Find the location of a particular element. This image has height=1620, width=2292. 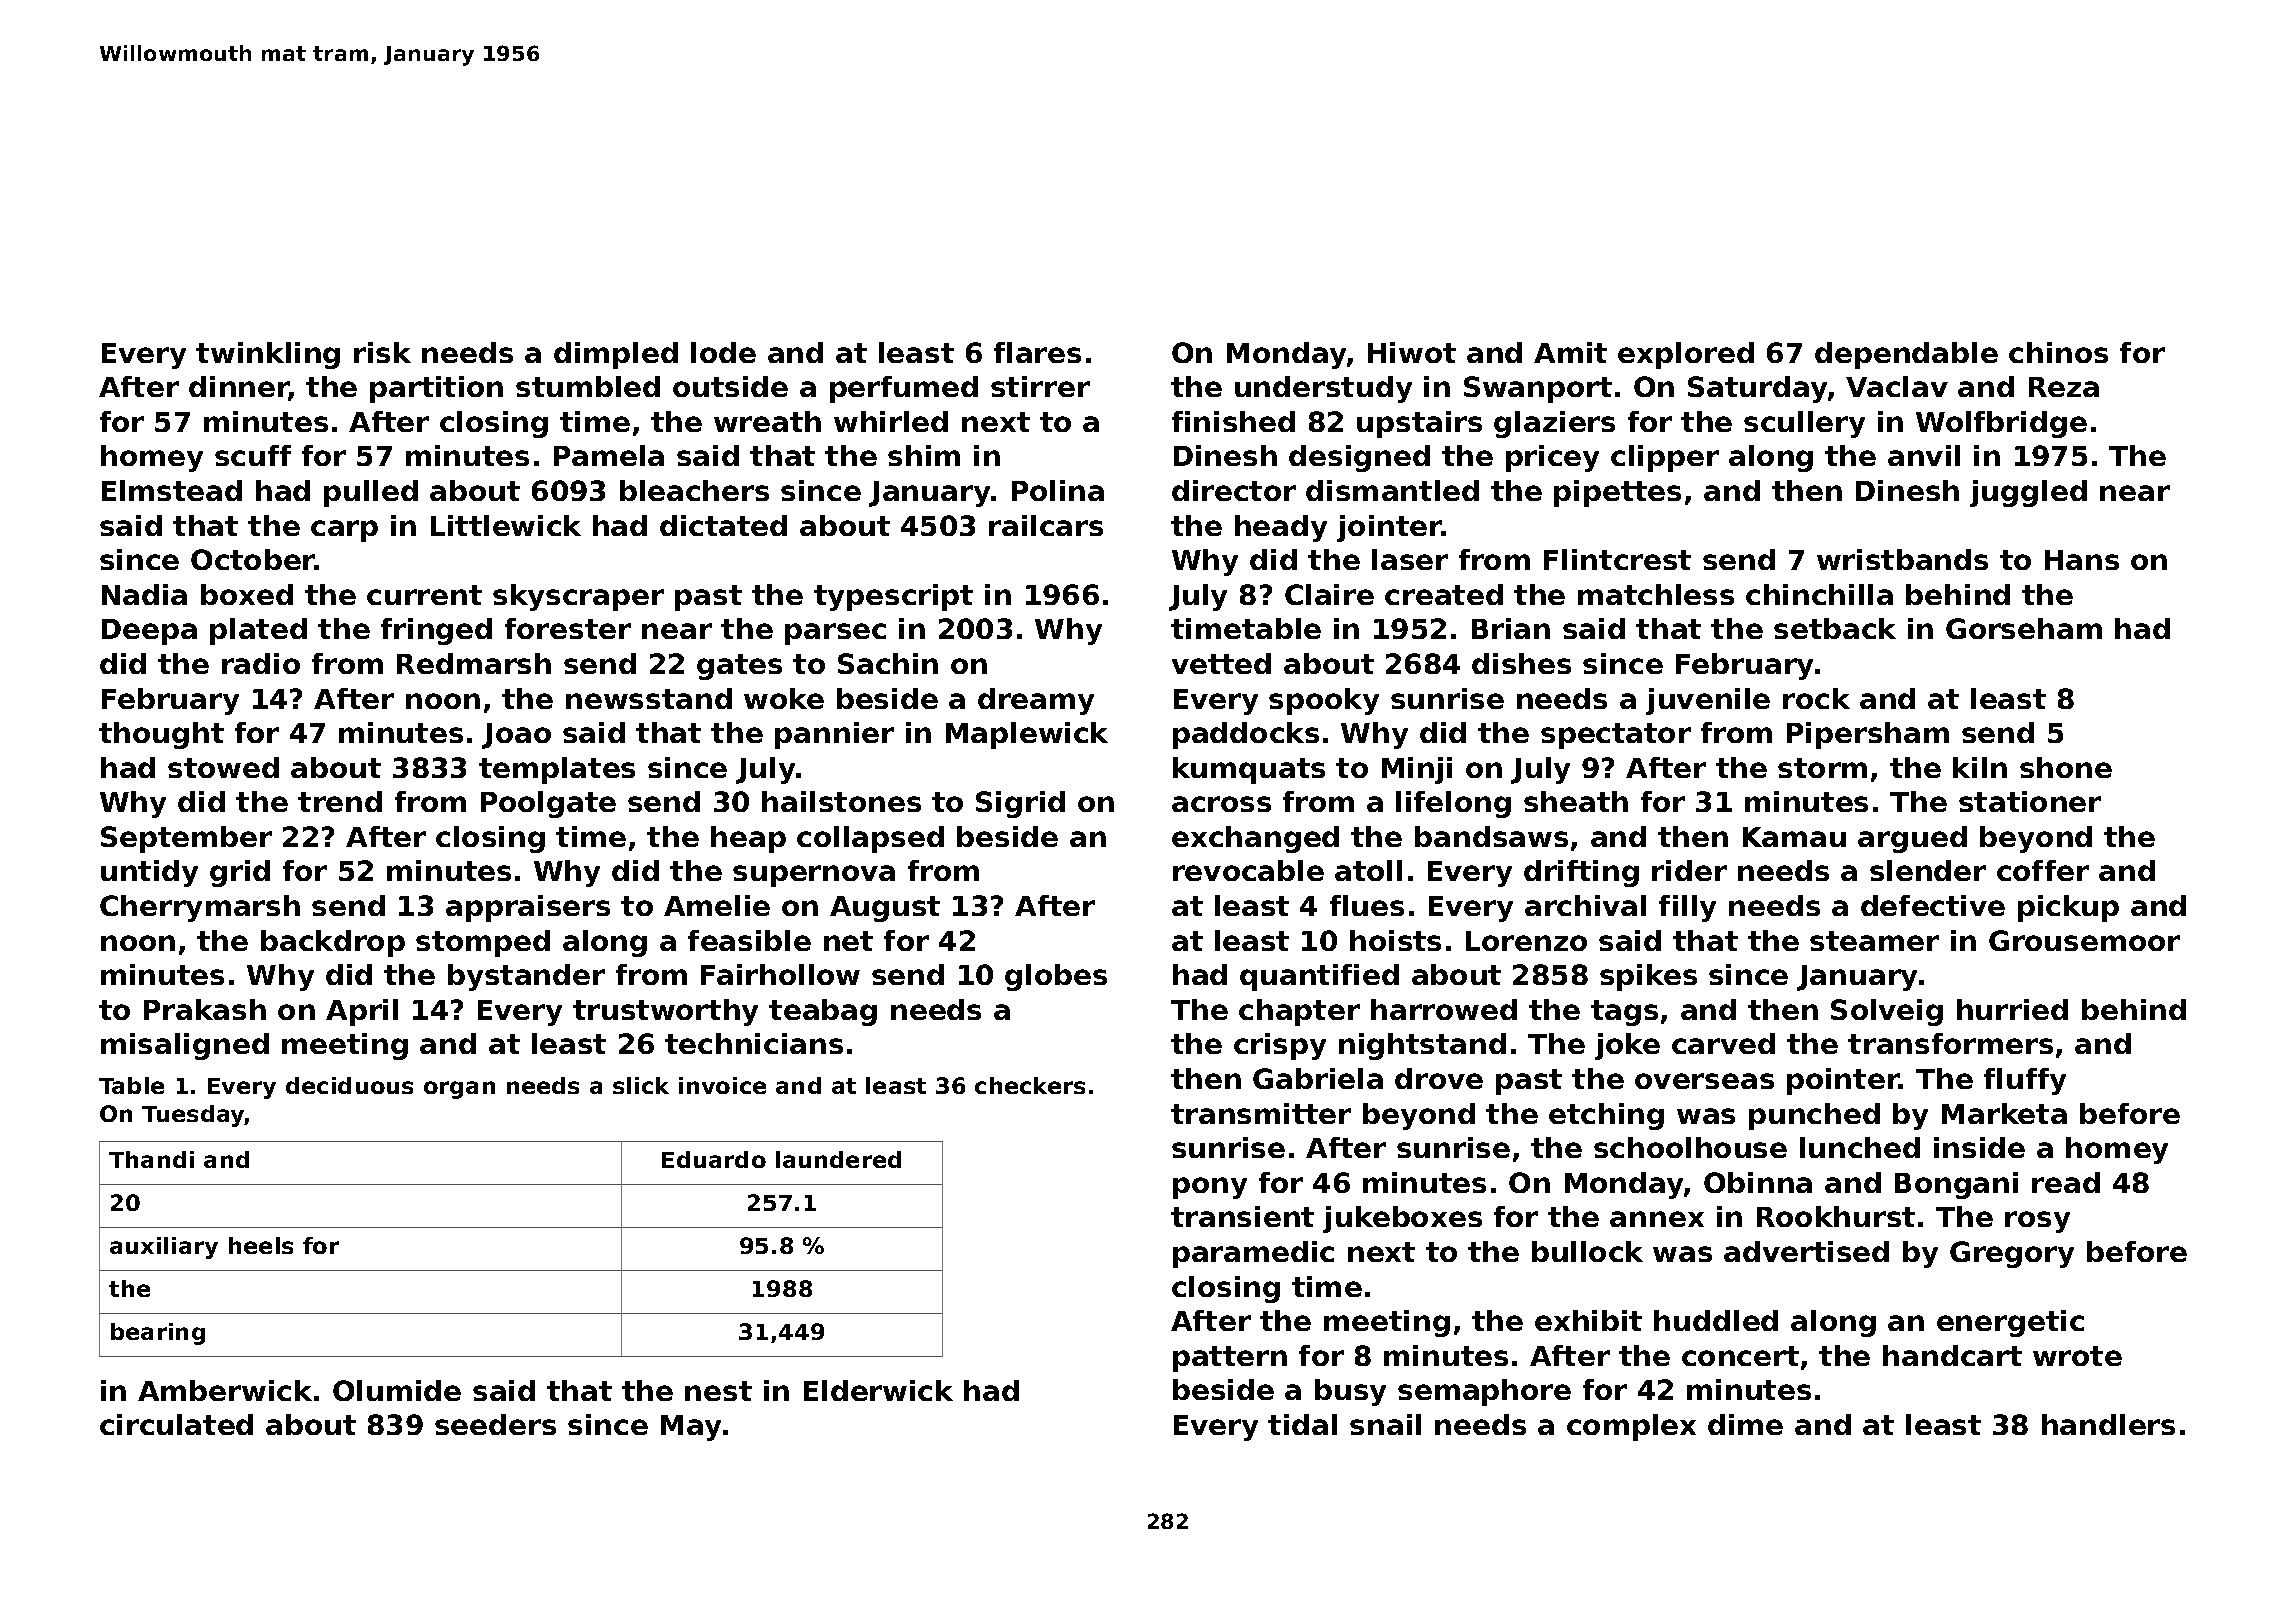

flares is located at coordinates (1037, 352).
